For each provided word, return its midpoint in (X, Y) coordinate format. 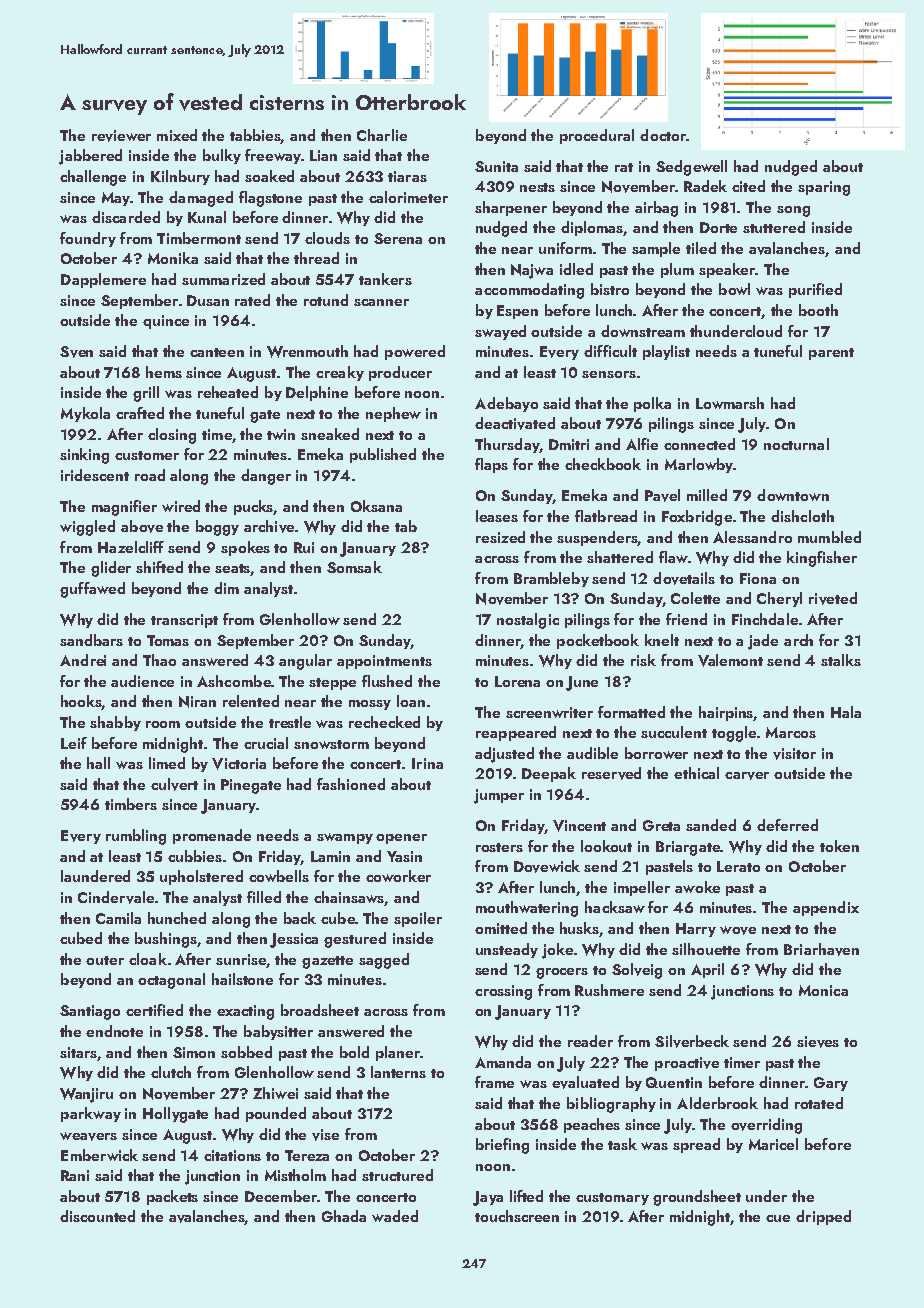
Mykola (85, 414)
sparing (824, 188)
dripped (823, 1217)
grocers (562, 973)
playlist (666, 352)
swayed (500, 332)
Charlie (382, 135)
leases (497, 516)
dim (226, 588)
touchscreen (517, 1216)
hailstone (242, 979)
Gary (831, 1084)
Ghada (344, 1216)
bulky (222, 156)
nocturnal (796, 444)
